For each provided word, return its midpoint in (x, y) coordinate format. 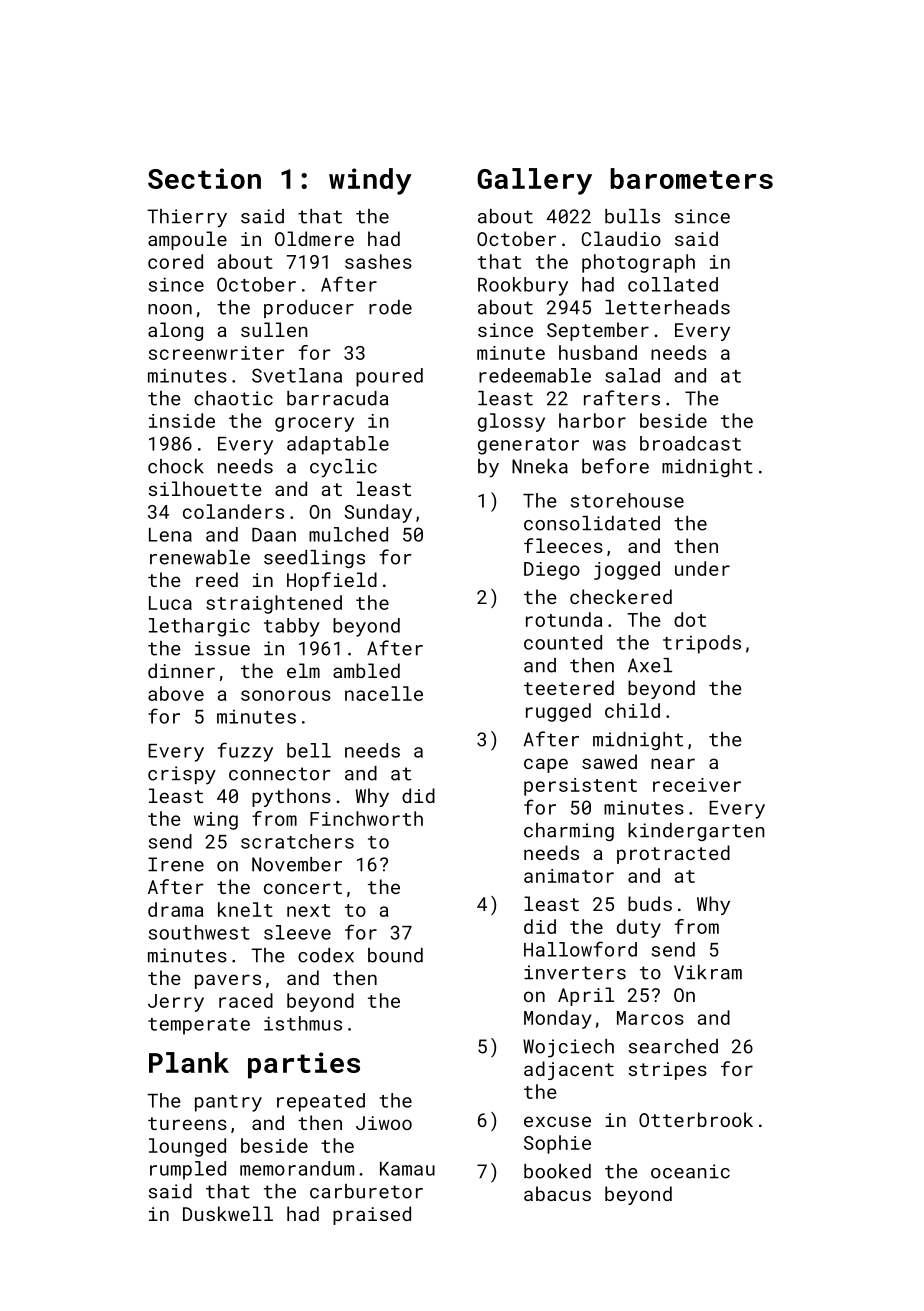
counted (563, 642)
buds (650, 903)
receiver (697, 785)
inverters (575, 972)
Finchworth (366, 818)
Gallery (534, 181)
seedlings (314, 559)
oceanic (690, 1171)
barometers (691, 178)
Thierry (187, 218)
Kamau (407, 1169)
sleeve (297, 932)
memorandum (297, 1168)
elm (303, 670)
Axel (650, 665)
